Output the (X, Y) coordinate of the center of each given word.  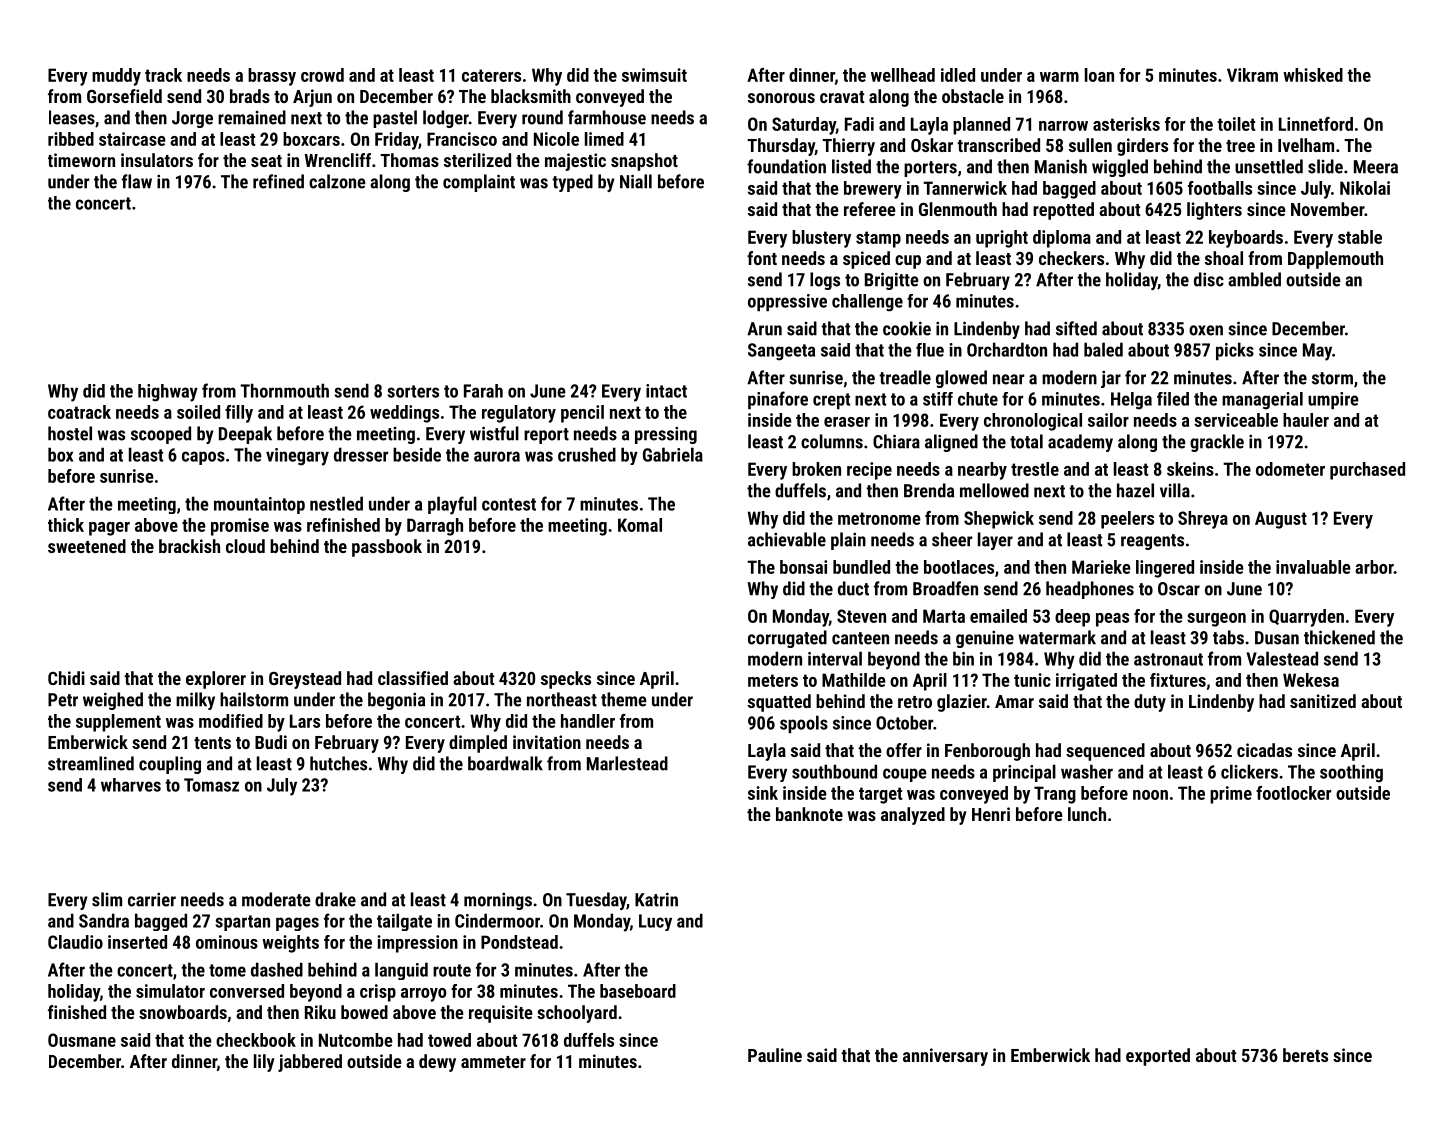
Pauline (775, 1055)
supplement (118, 723)
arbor (1374, 567)
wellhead (903, 75)
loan (1099, 75)
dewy (437, 1063)
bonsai (803, 567)
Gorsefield (124, 96)
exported (1158, 1057)
